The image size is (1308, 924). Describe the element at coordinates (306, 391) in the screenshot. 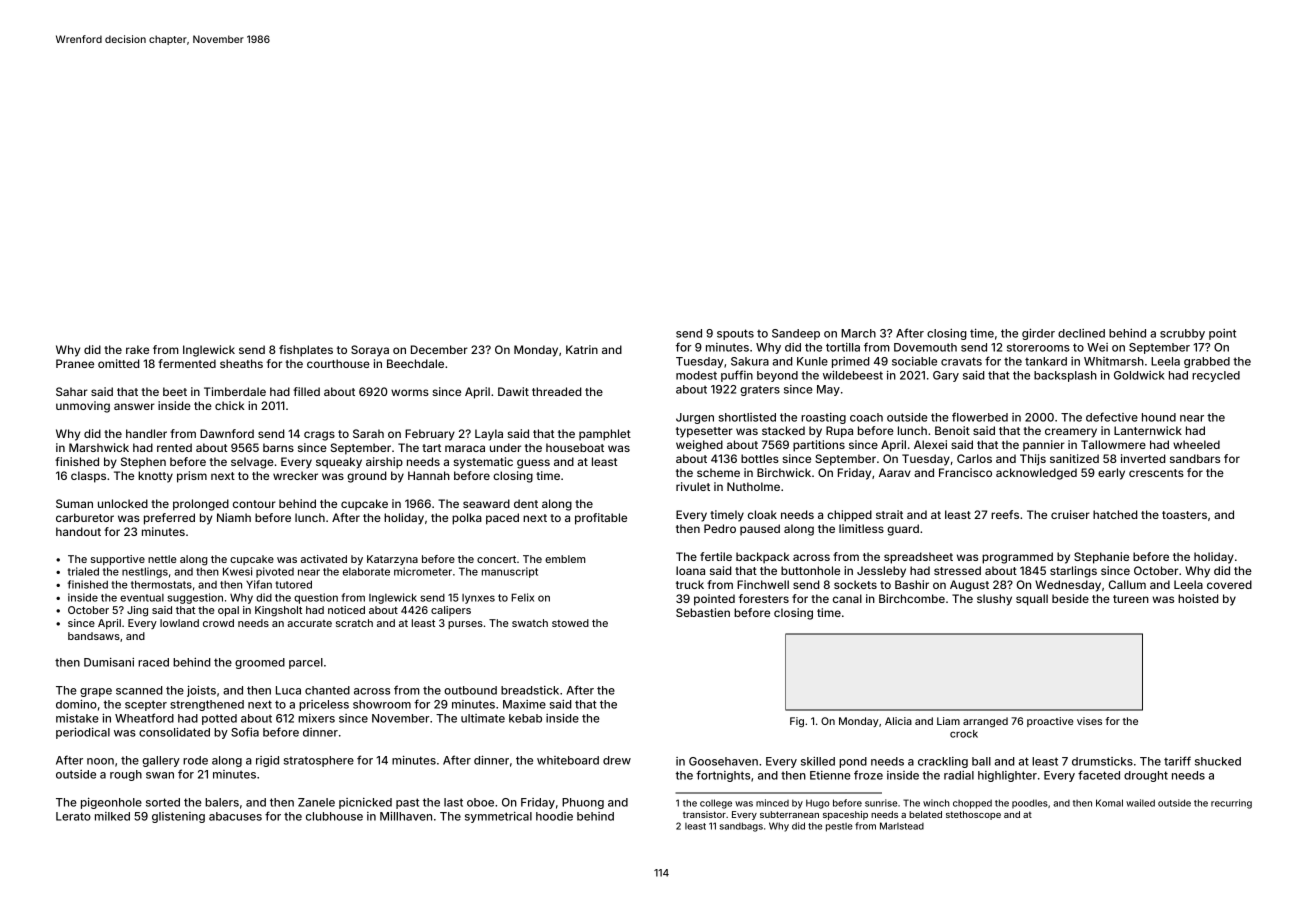

I see `filled` at that location.
